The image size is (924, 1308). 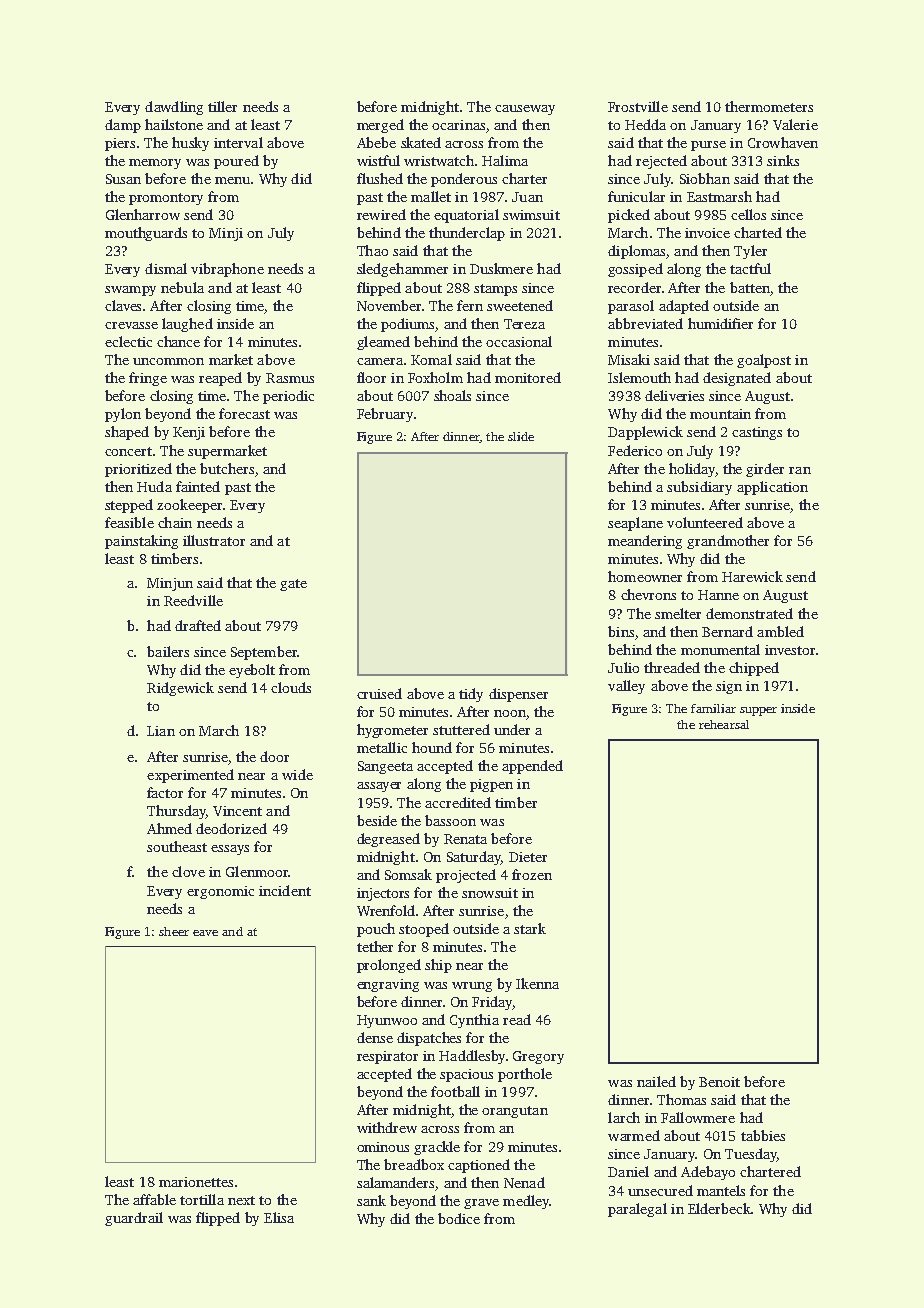 What do you see at coordinates (134, 1219) in the image?
I see `guardrail` at bounding box center [134, 1219].
